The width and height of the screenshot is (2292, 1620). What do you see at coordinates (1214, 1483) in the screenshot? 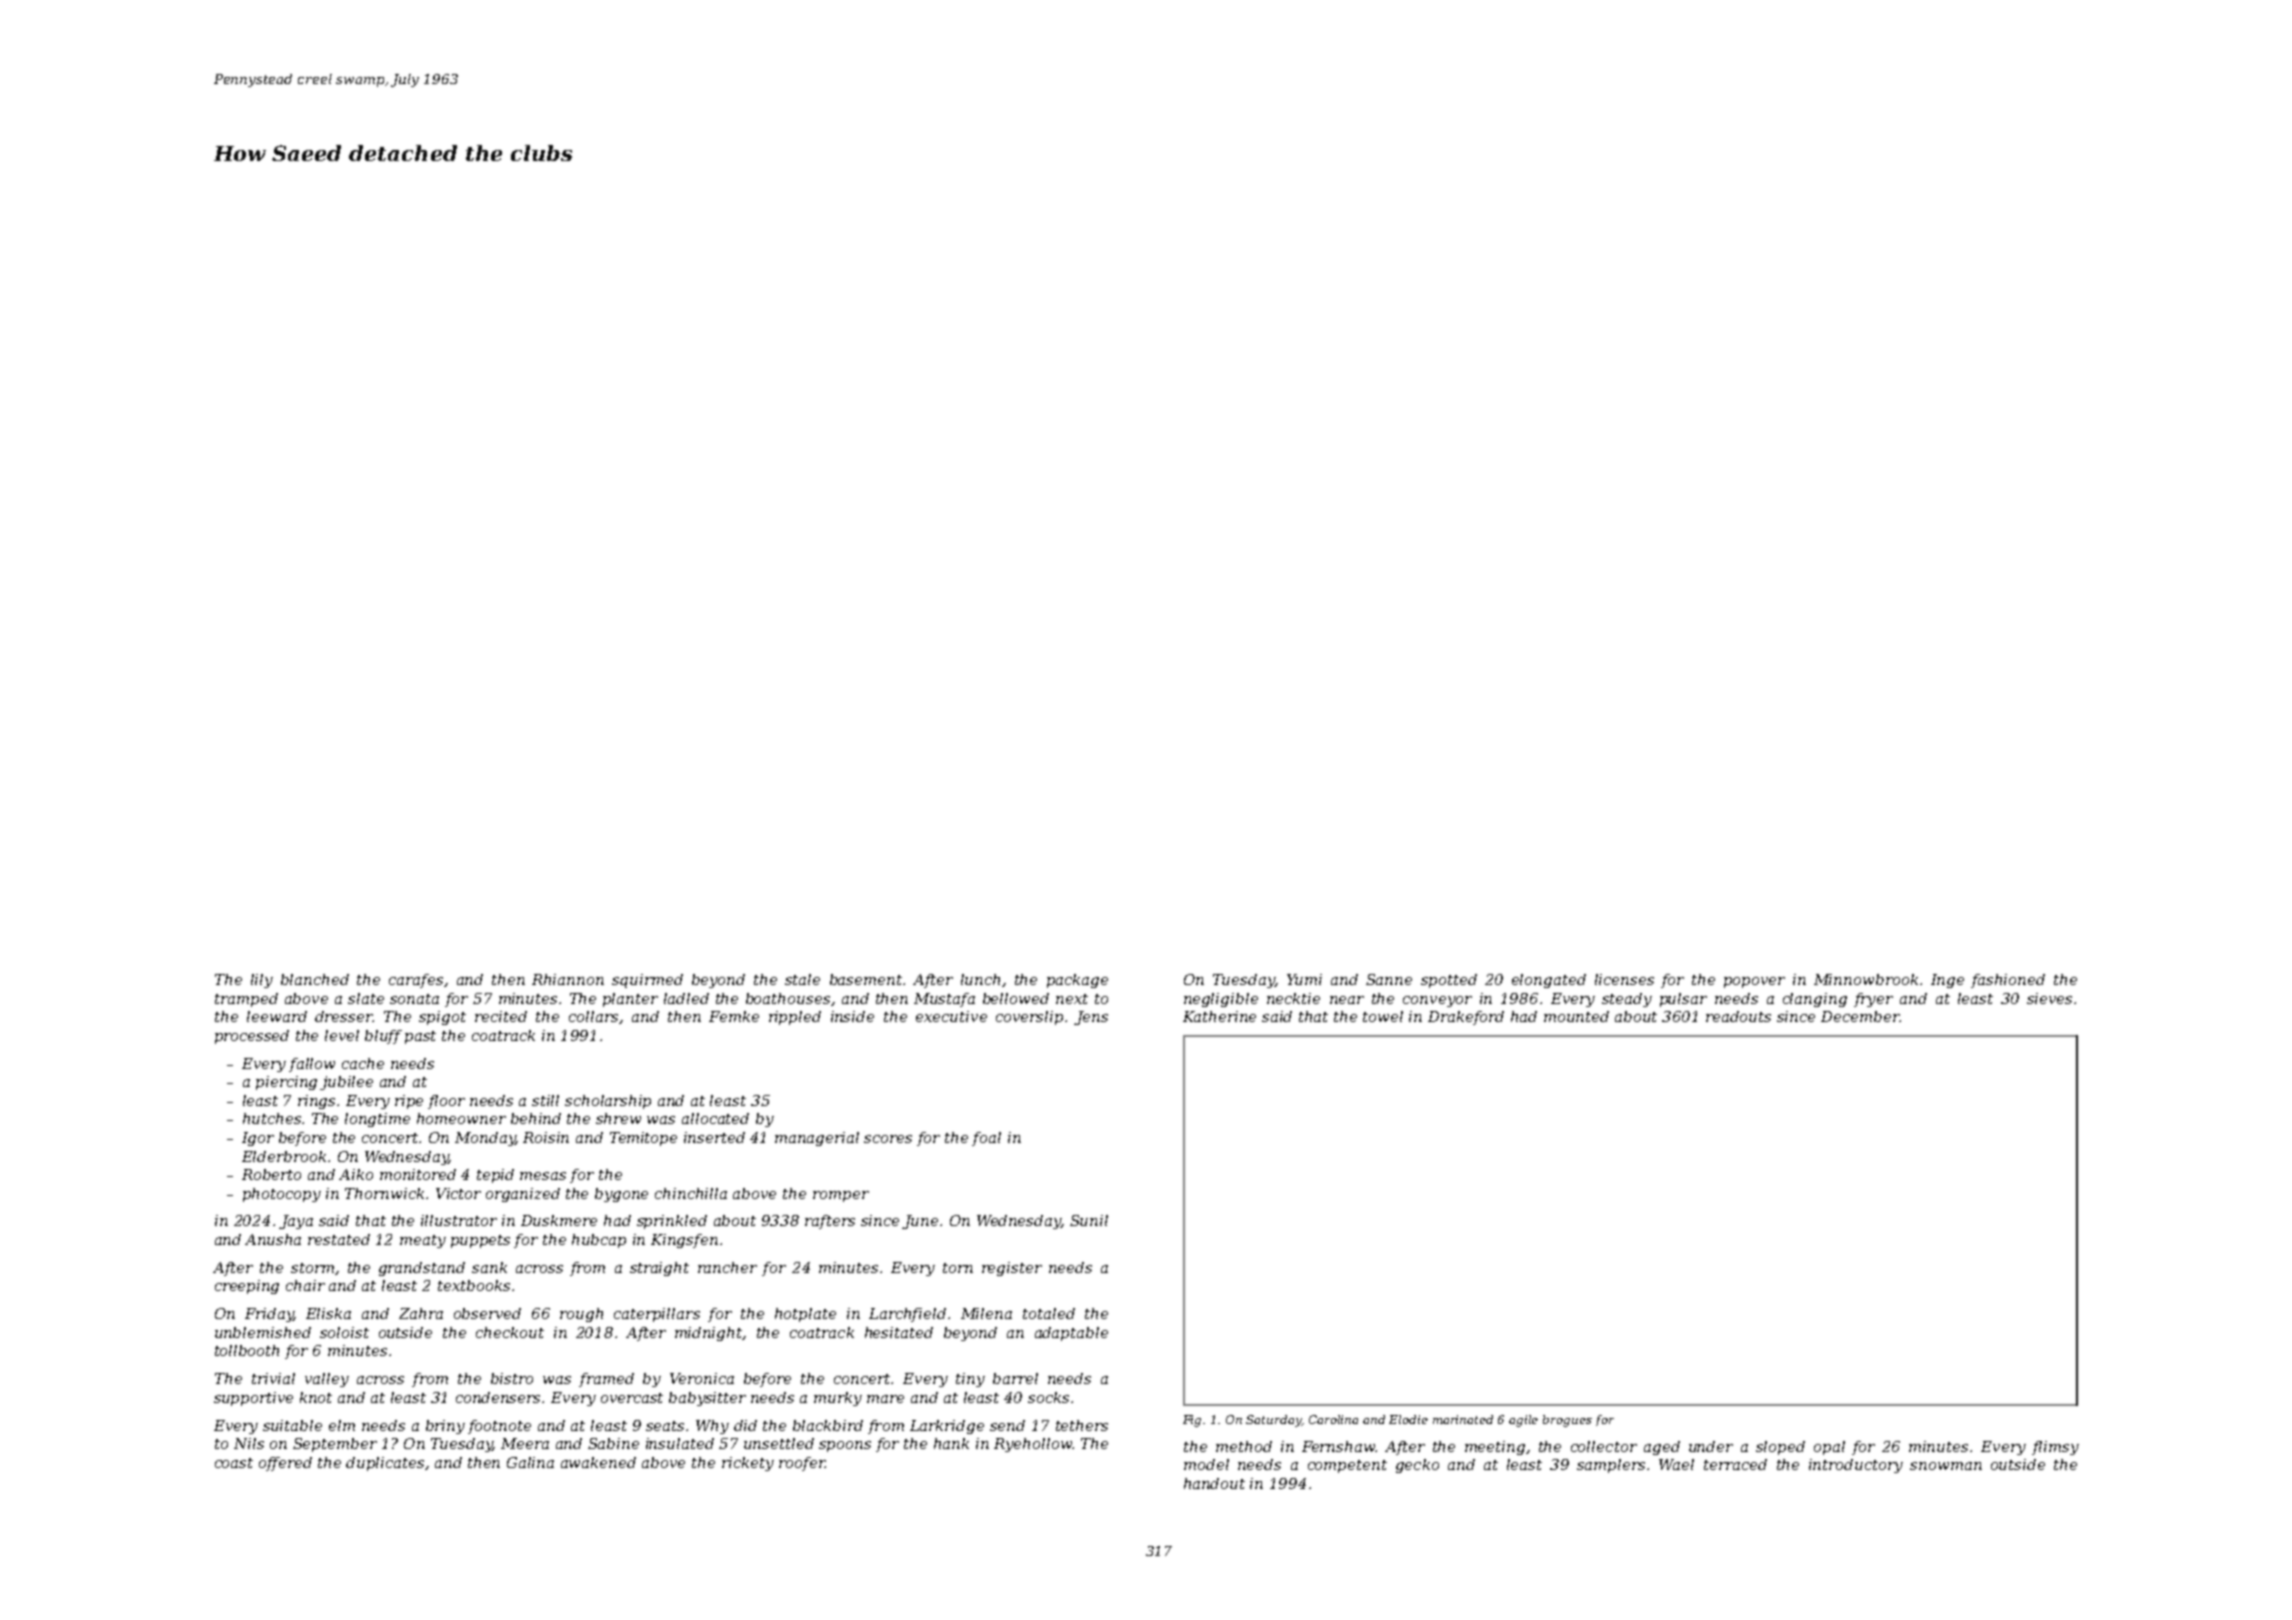
I see `handout` at bounding box center [1214, 1483].
